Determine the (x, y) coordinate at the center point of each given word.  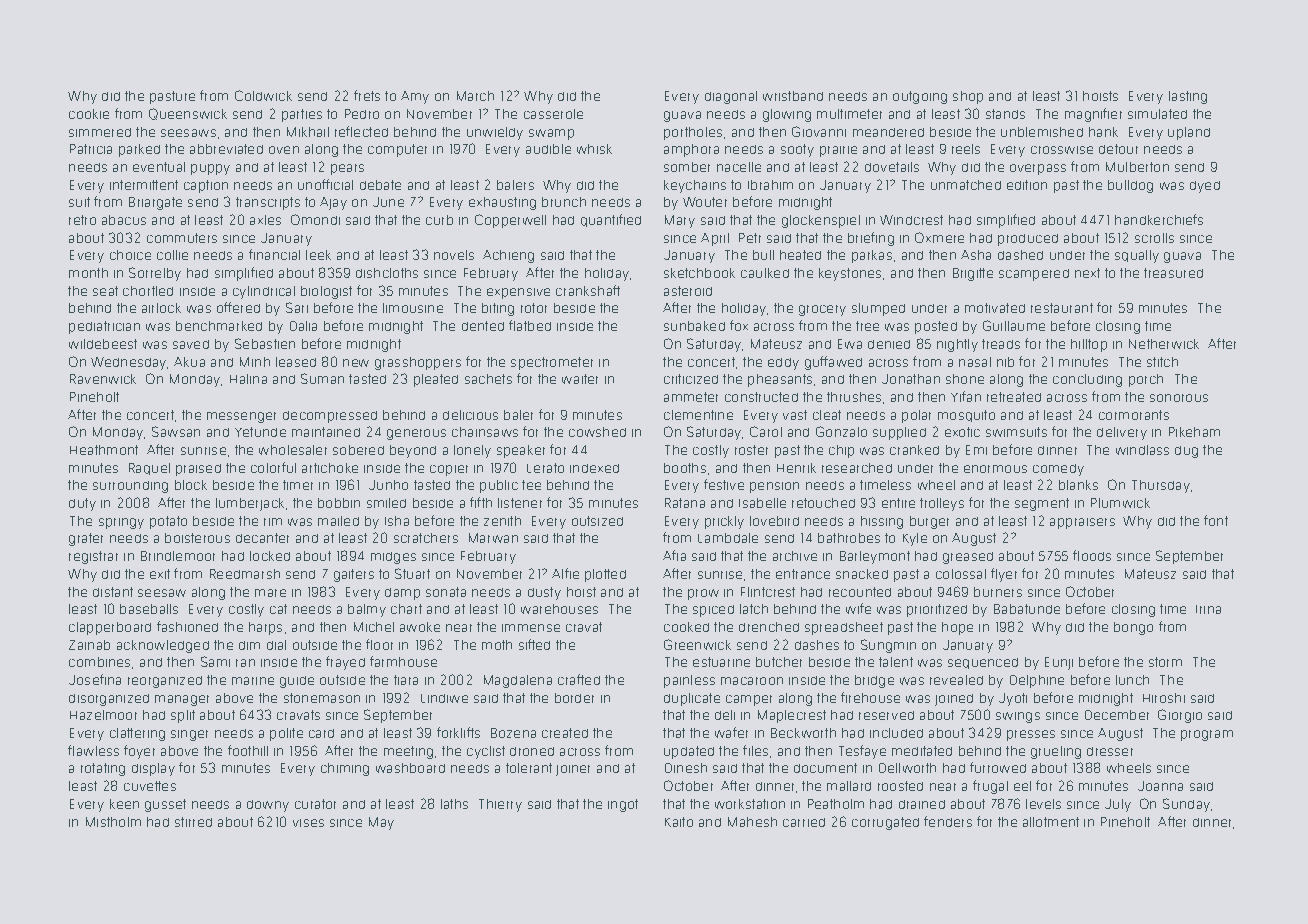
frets (367, 95)
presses (1031, 735)
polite (286, 734)
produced (1028, 240)
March (475, 96)
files (755, 750)
